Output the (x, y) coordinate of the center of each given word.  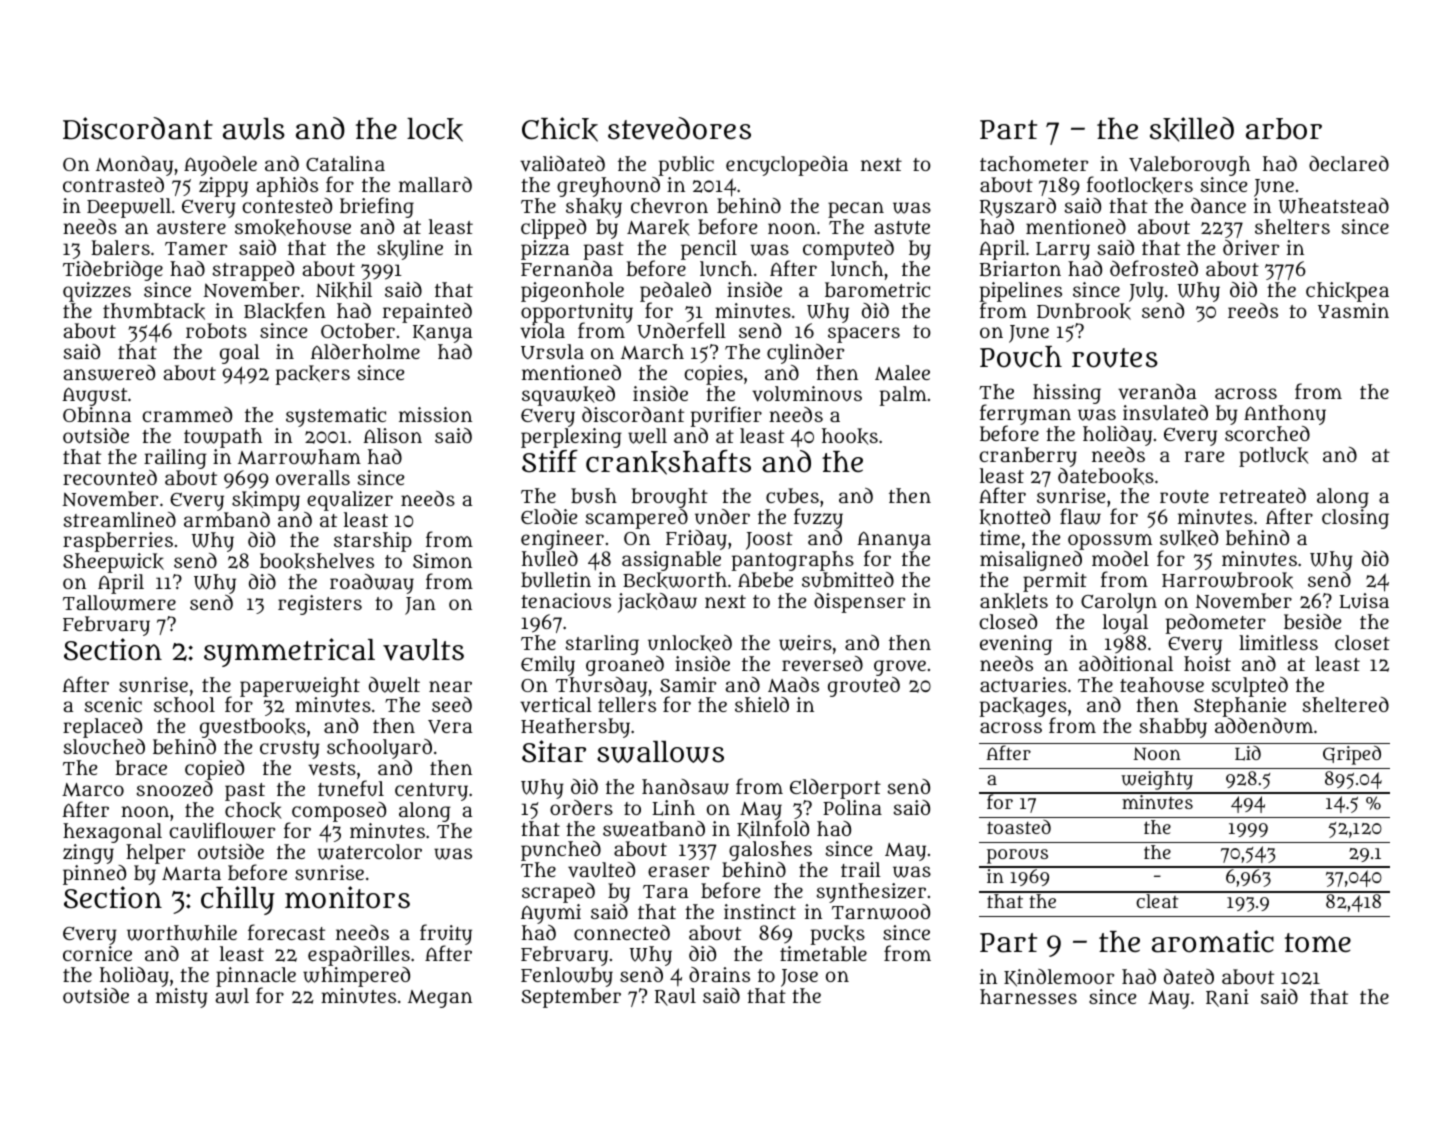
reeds (1253, 310)
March (652, 352)
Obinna (97, 414)
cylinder (805, 354)
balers (120, 247)
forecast (286, 932)
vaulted (601, 870)
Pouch (1021, 357)
